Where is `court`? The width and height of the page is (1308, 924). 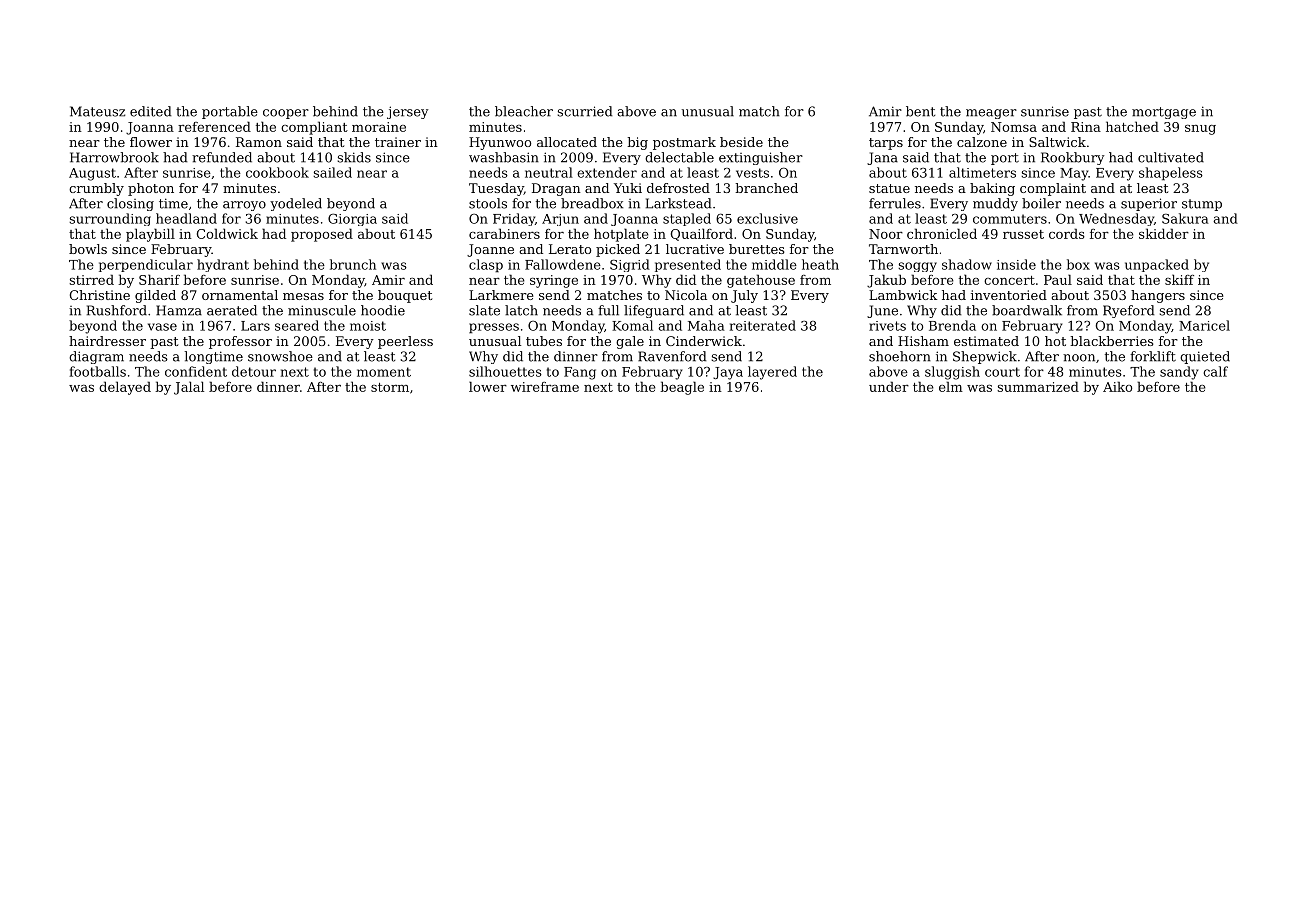
court is located at coordinates (1002, 372).
